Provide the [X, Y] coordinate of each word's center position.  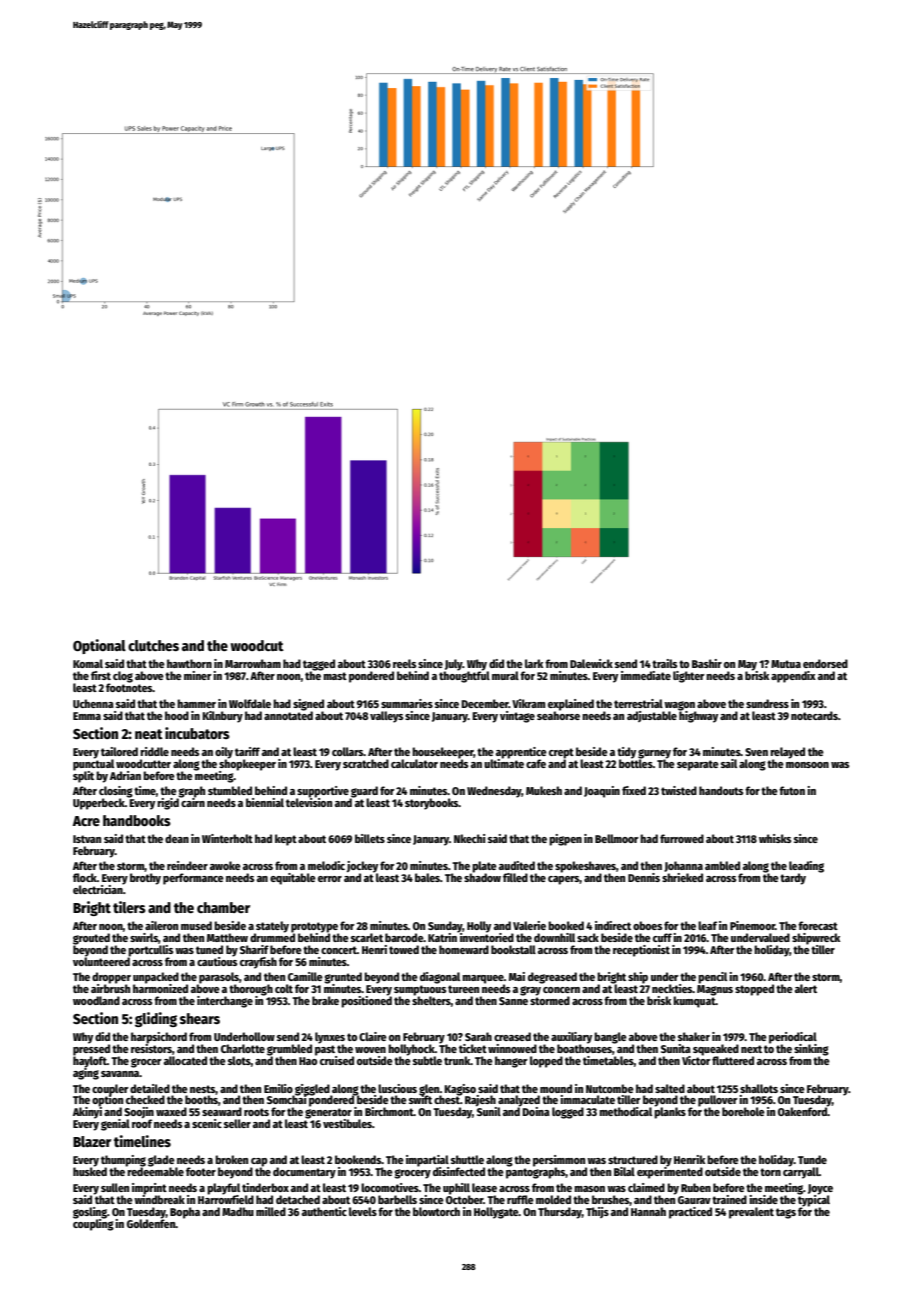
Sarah [478, 1036]
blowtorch [436, 1211]
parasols [219, 978]
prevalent [751, 1213]
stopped [754, 990]
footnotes [129, 687]
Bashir [707, 663]
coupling [93, 1224]
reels [404, 663]
